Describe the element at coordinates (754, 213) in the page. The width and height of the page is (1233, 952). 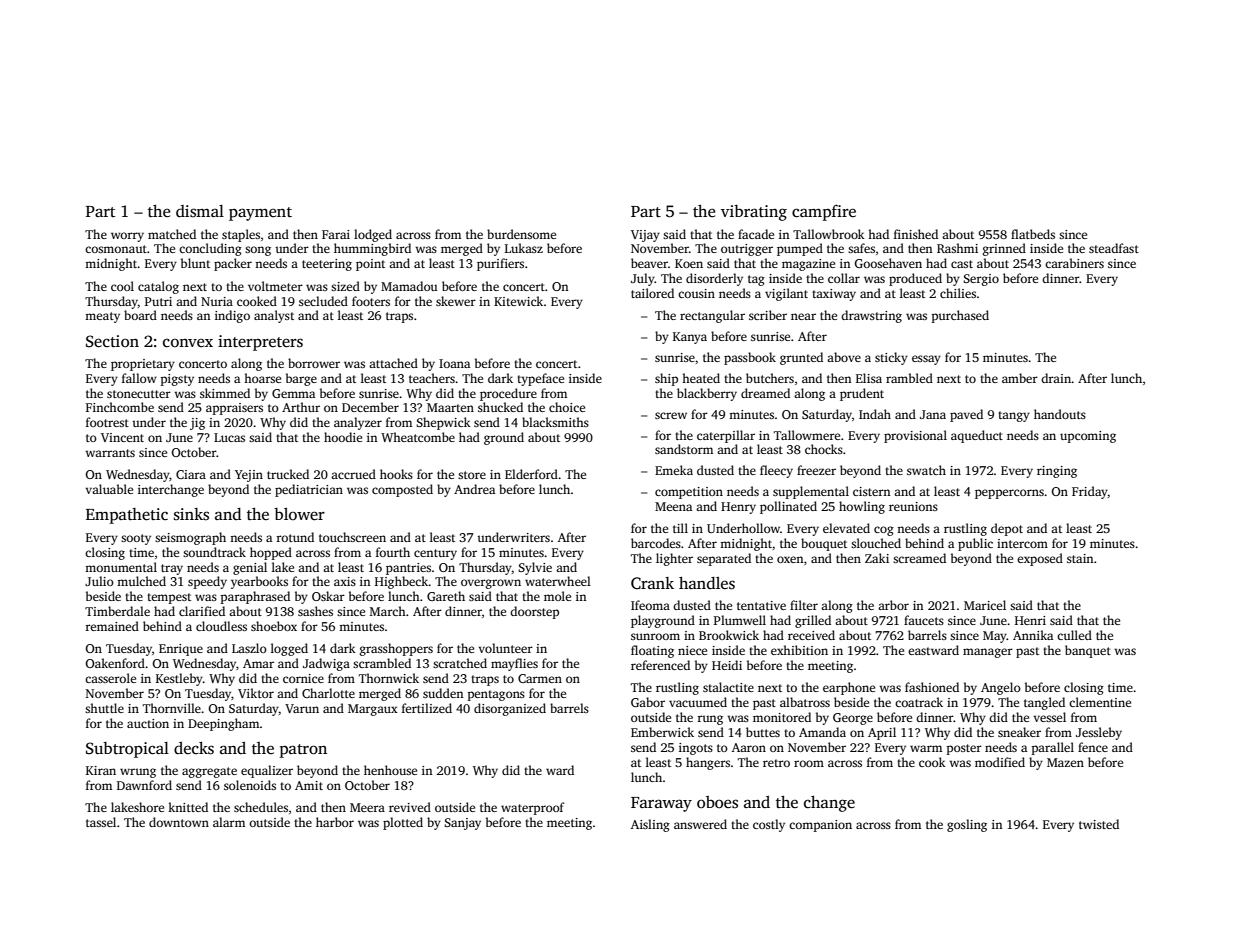
I see `vibrating` at that location.
